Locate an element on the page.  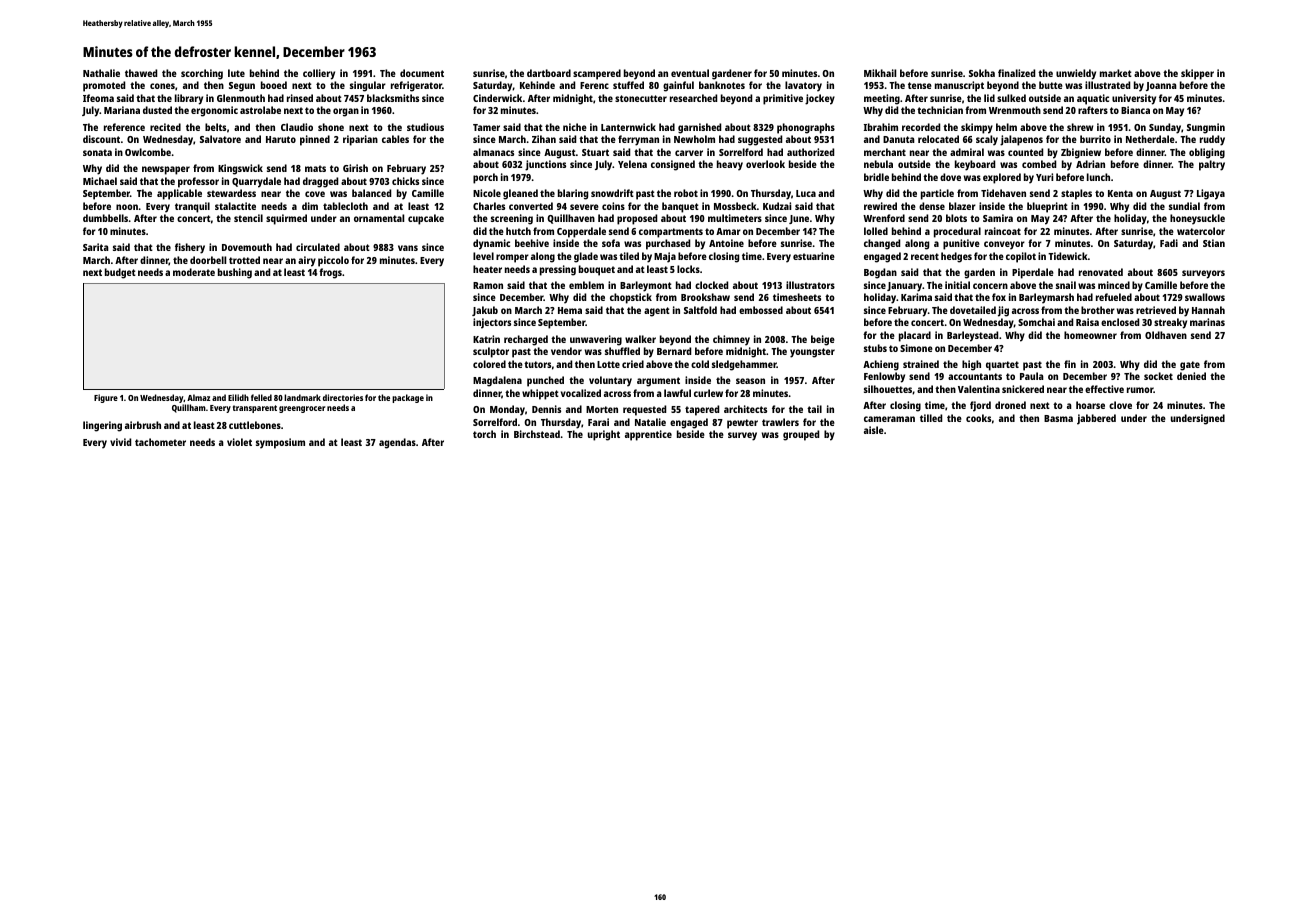
swallows is located at coordinates (1205, 297).
